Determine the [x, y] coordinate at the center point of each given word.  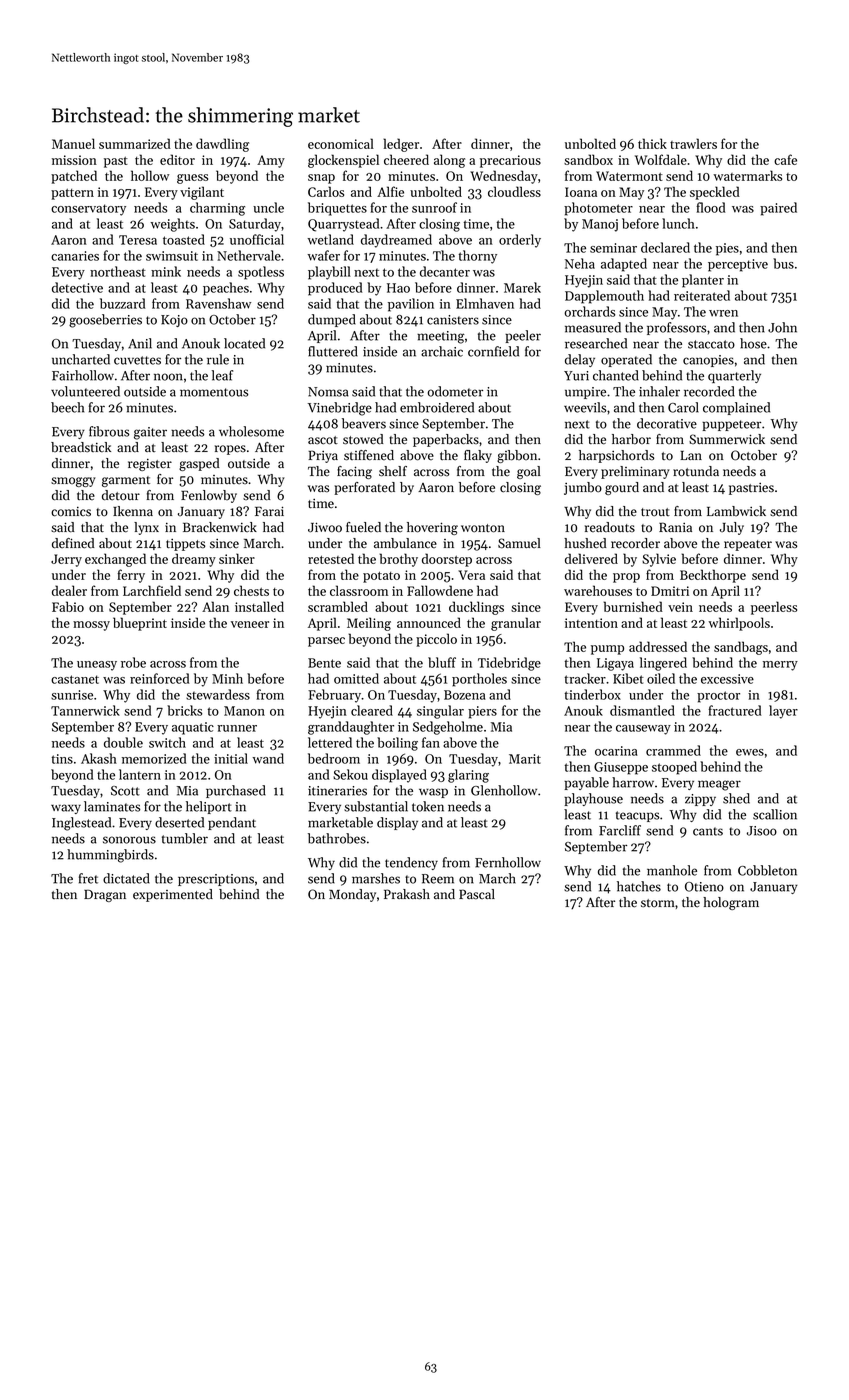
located [244, 343]
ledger [401, 145]
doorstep [447, 560]
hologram [731, 903]
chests [251, 590]
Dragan [105, 896]
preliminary [635, 472]
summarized [135, 143]
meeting [441, 337]
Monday [352, 895]
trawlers [693, 143]
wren [723, 313]
